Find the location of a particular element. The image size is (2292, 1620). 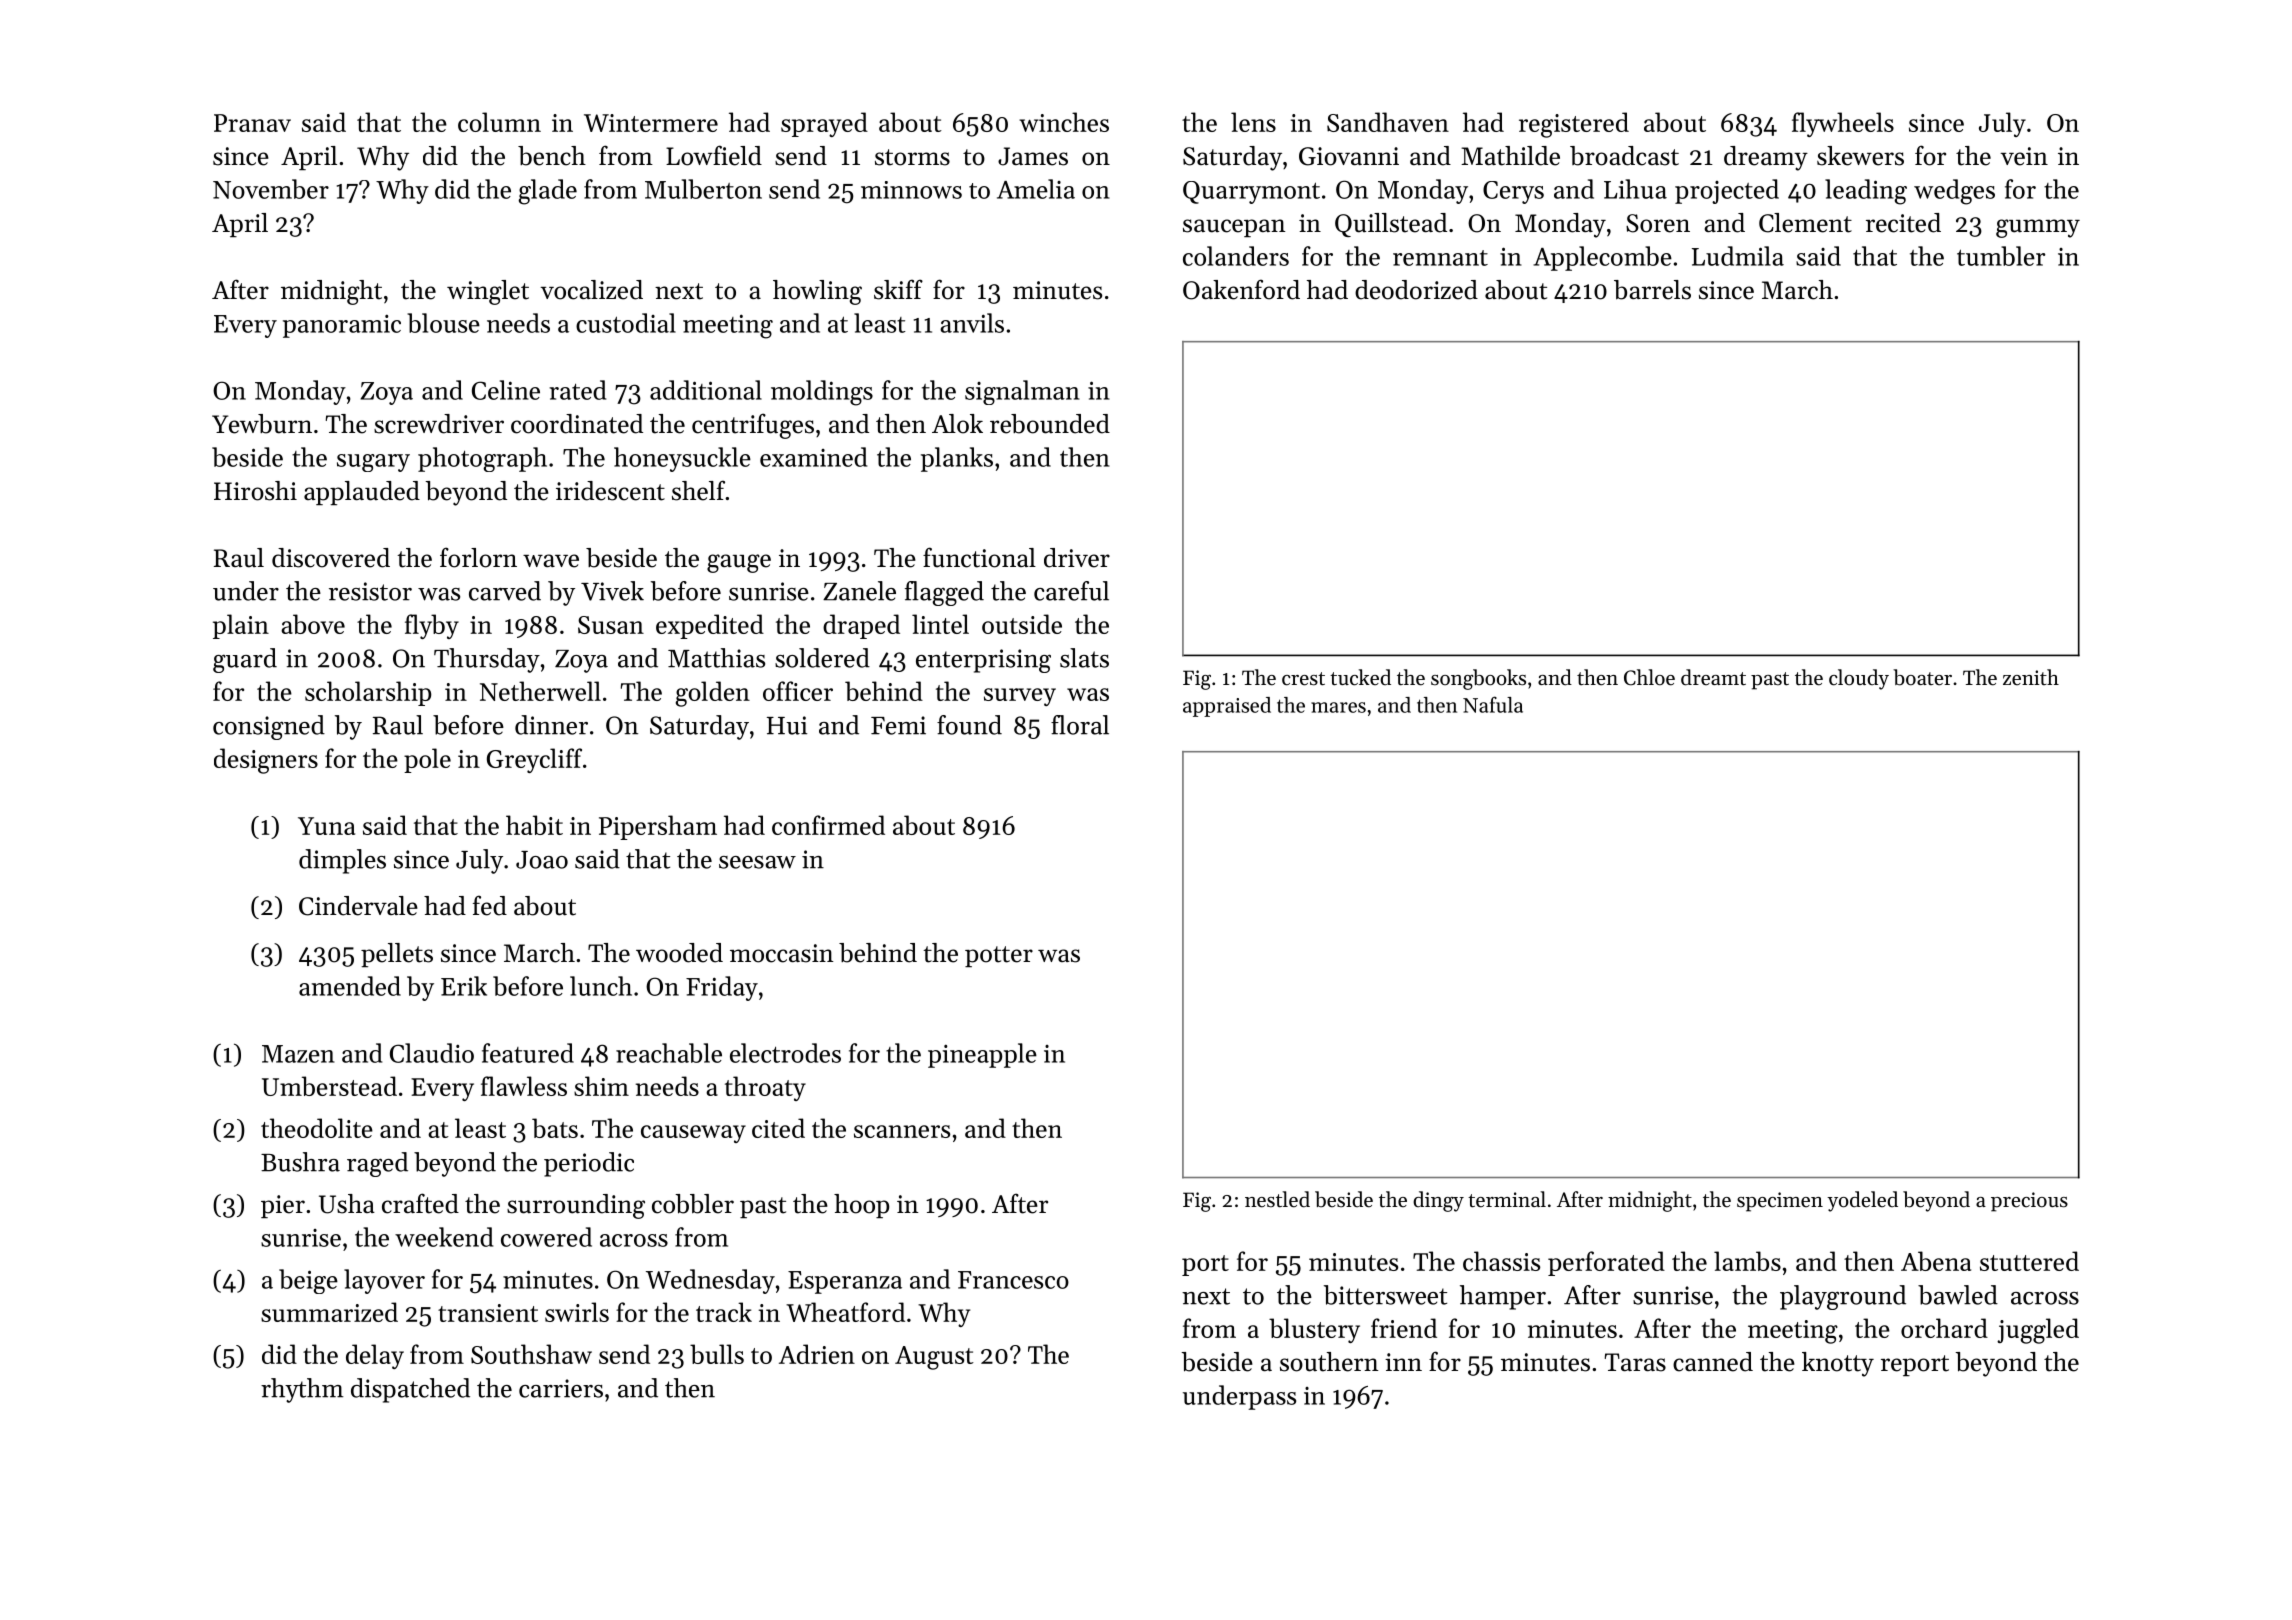

Soren is located at coordinates (1658, 223).
